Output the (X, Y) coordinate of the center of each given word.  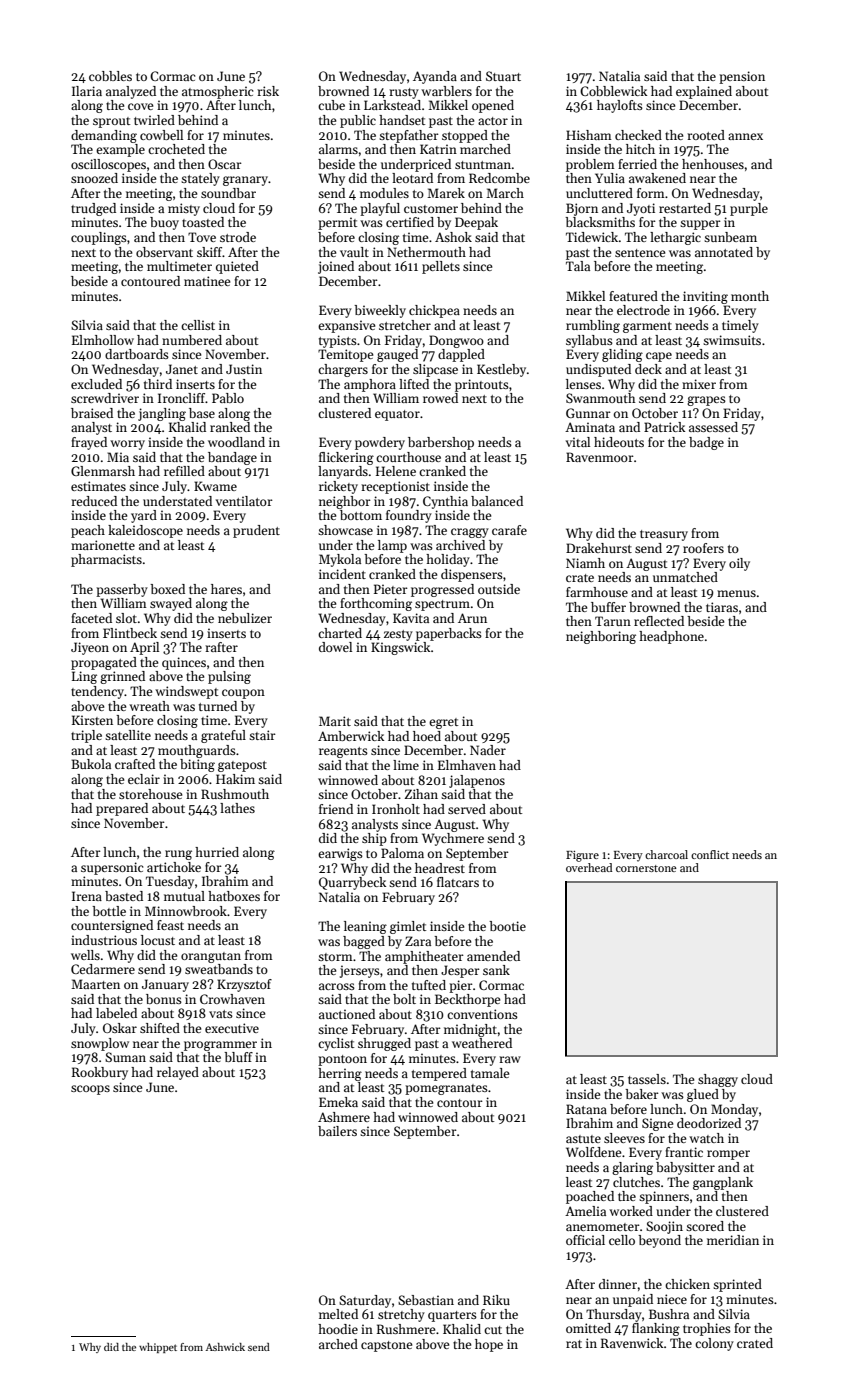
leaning (365, 927)
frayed (89, 443)
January (165, 985)
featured (633, 296)
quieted (237, 267)
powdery (380, 443)
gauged (397, 355)
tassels (647, 1079)
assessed (713, 427)
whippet (158, 1348)
